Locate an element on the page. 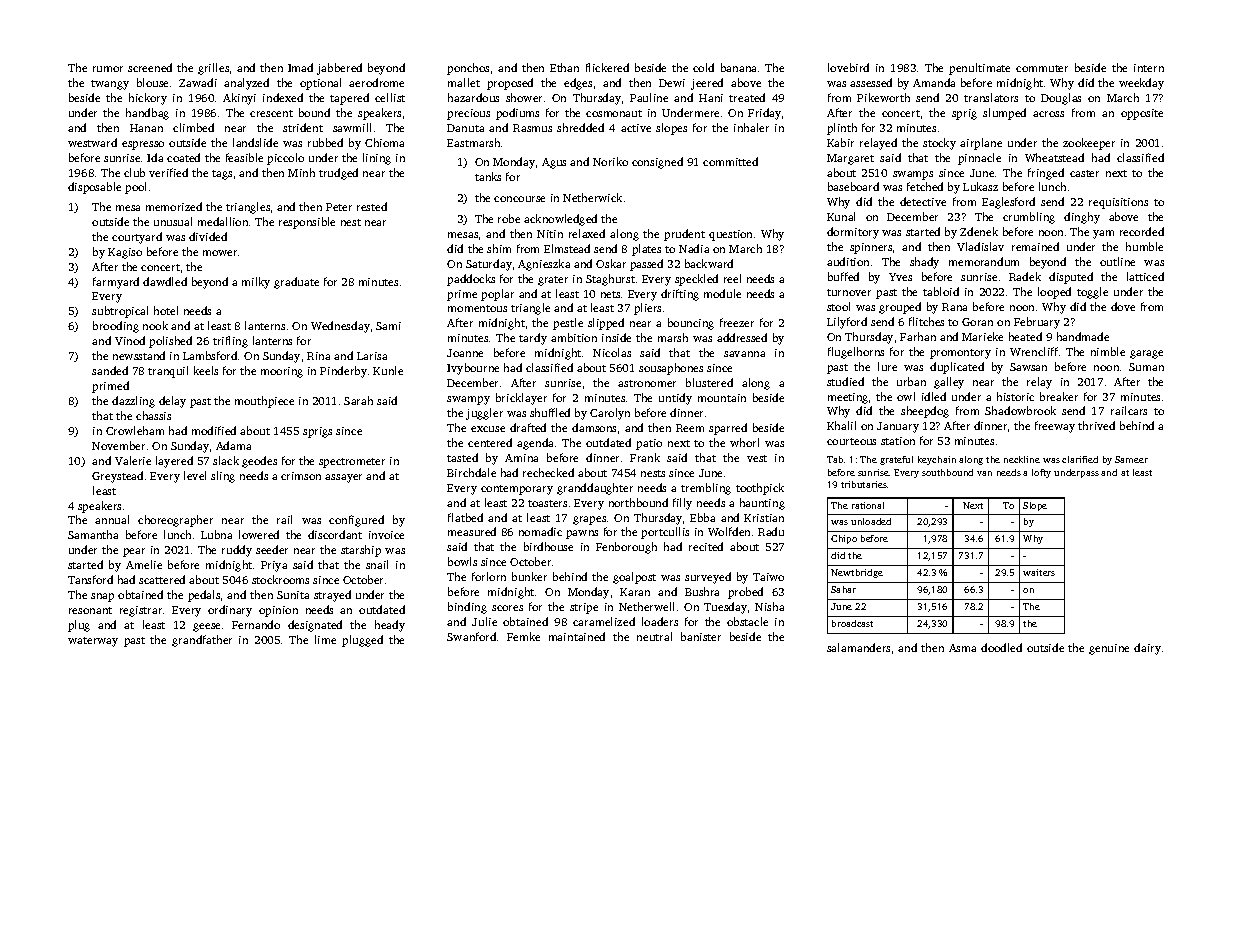  verified is located at coordinates (168, 172).
